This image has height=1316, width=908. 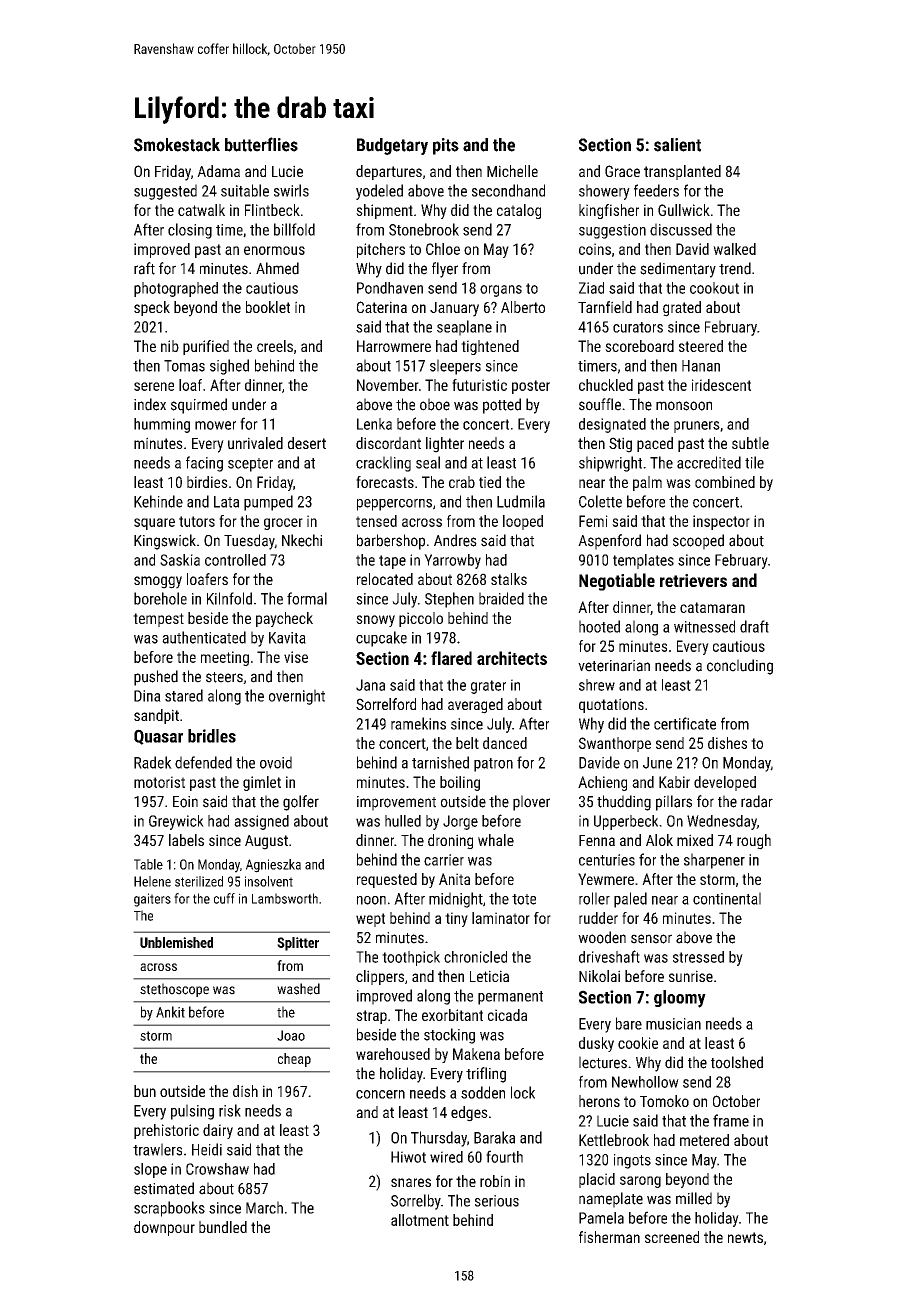 I want to click on creels, so click(x=275, y=346).
